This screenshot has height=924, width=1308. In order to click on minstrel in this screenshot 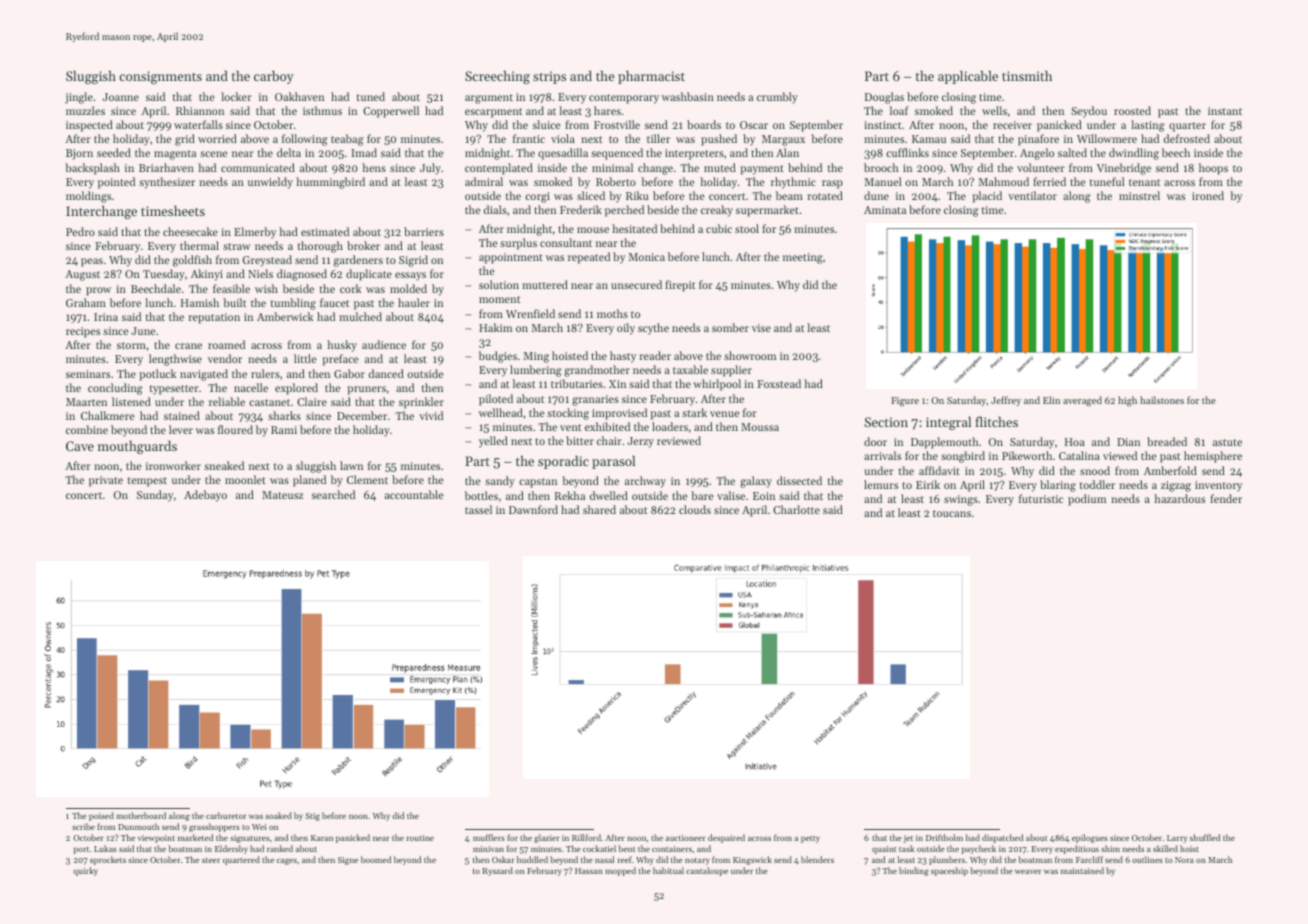, I will do `click(1139, 195)`.
